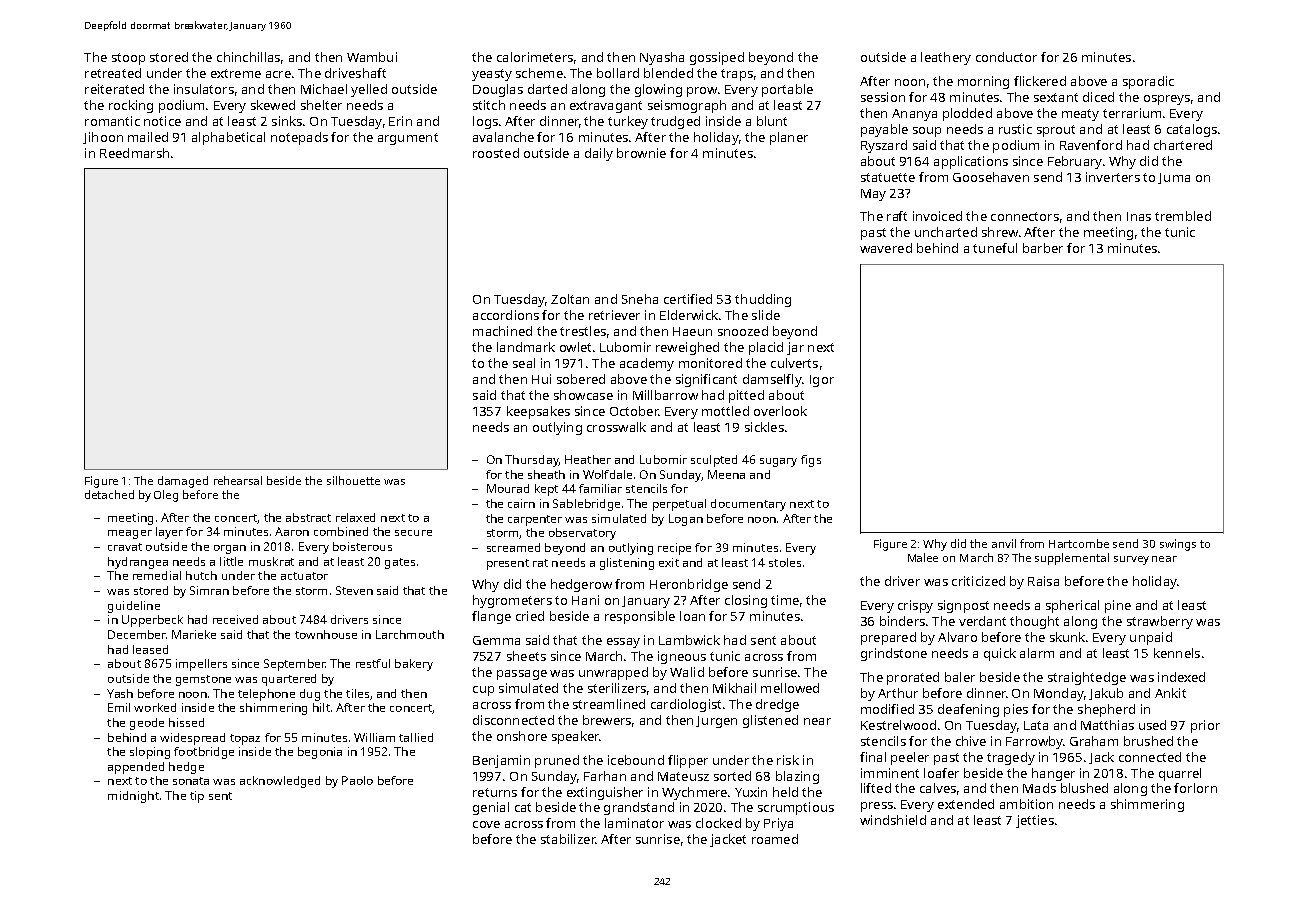  Describe the element at coordinates (486, 824) in the screenshot. I see `cove` at that location.
